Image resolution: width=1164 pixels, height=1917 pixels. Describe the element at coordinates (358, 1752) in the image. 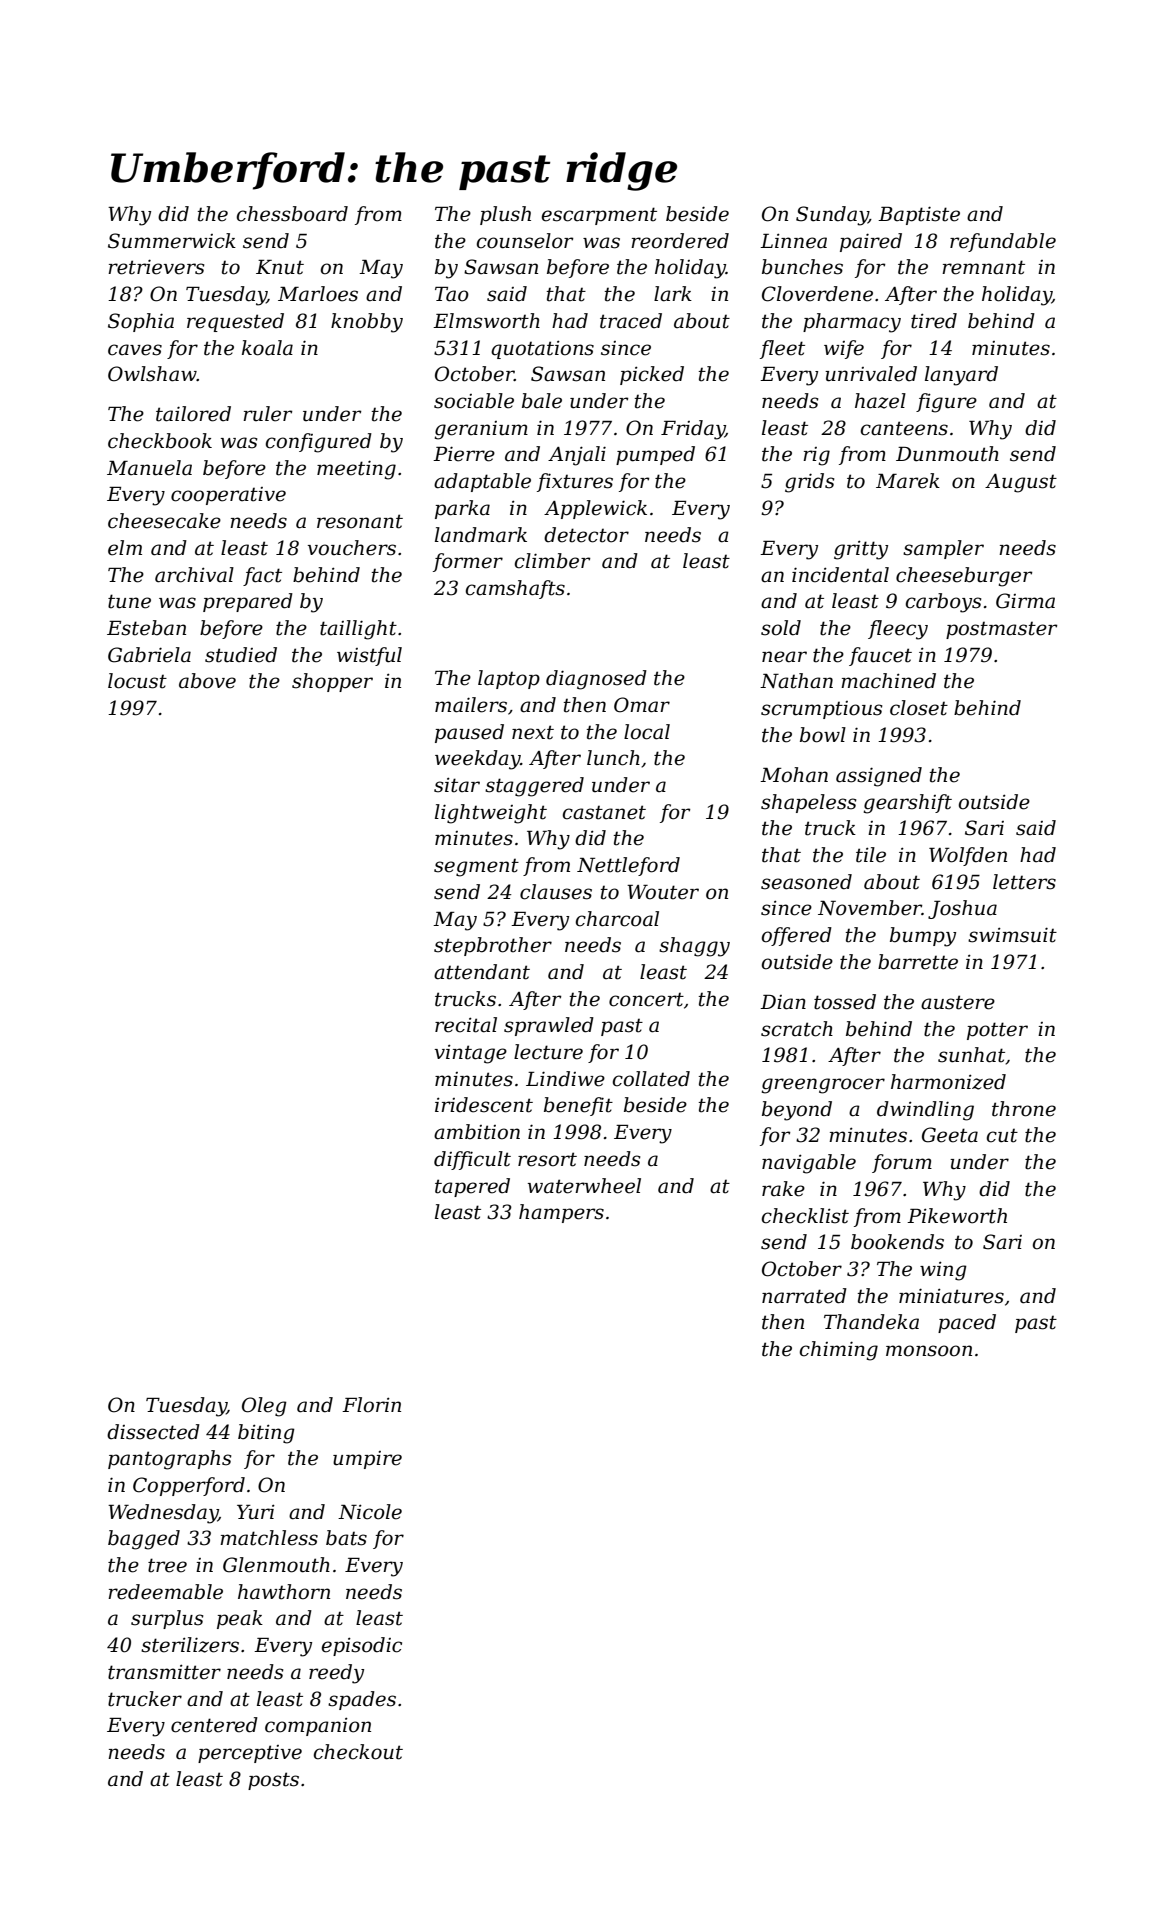

I see `checkout` at that location.
